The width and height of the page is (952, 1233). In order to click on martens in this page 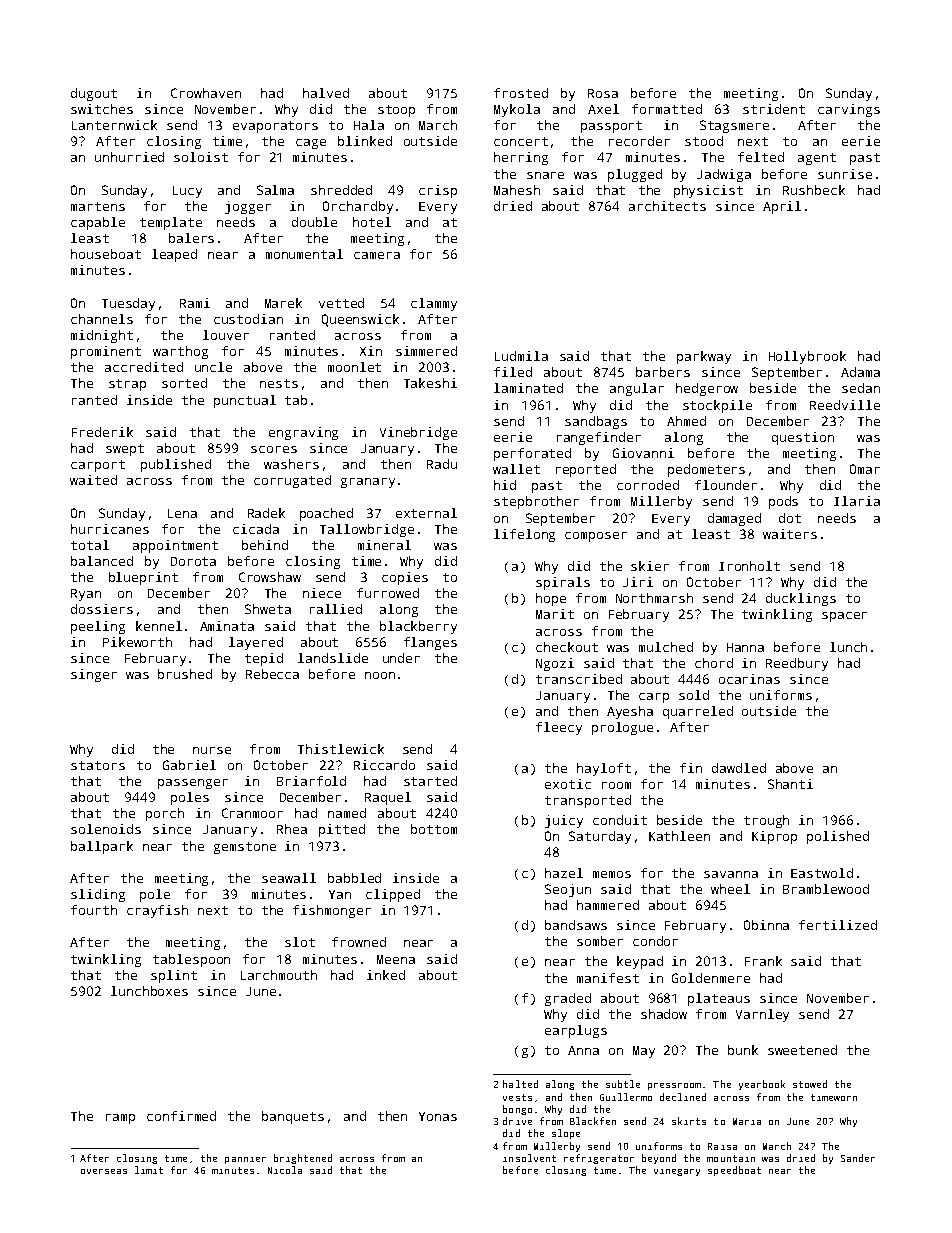, I will do `click(98, 206)`.
